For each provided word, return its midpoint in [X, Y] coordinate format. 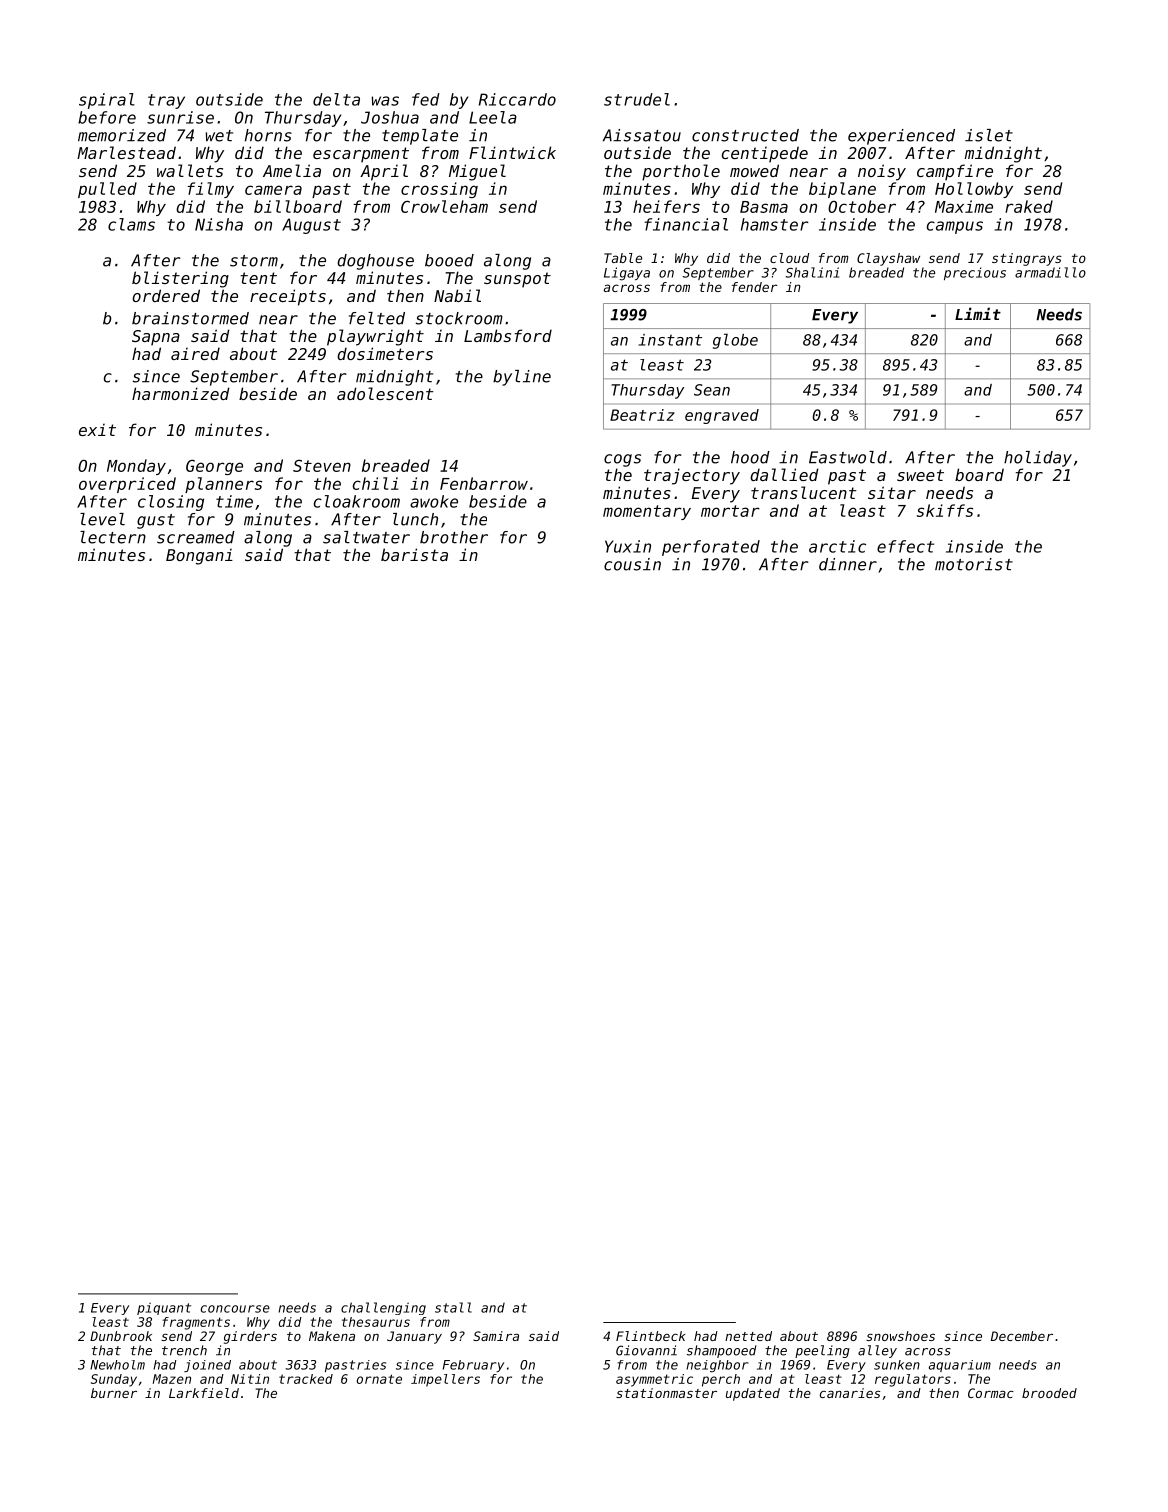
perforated [711, 548]
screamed [196, 537]
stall [453, 1307]
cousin [632, 564]
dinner [848, 564]
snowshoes [900, 1336]
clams [131, 224]
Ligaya [627, 274]
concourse [235, 1309]
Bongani [199, 556]
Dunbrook [121, 1336]
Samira [496, 1336]
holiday [1038, 459]
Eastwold [848, 457]
